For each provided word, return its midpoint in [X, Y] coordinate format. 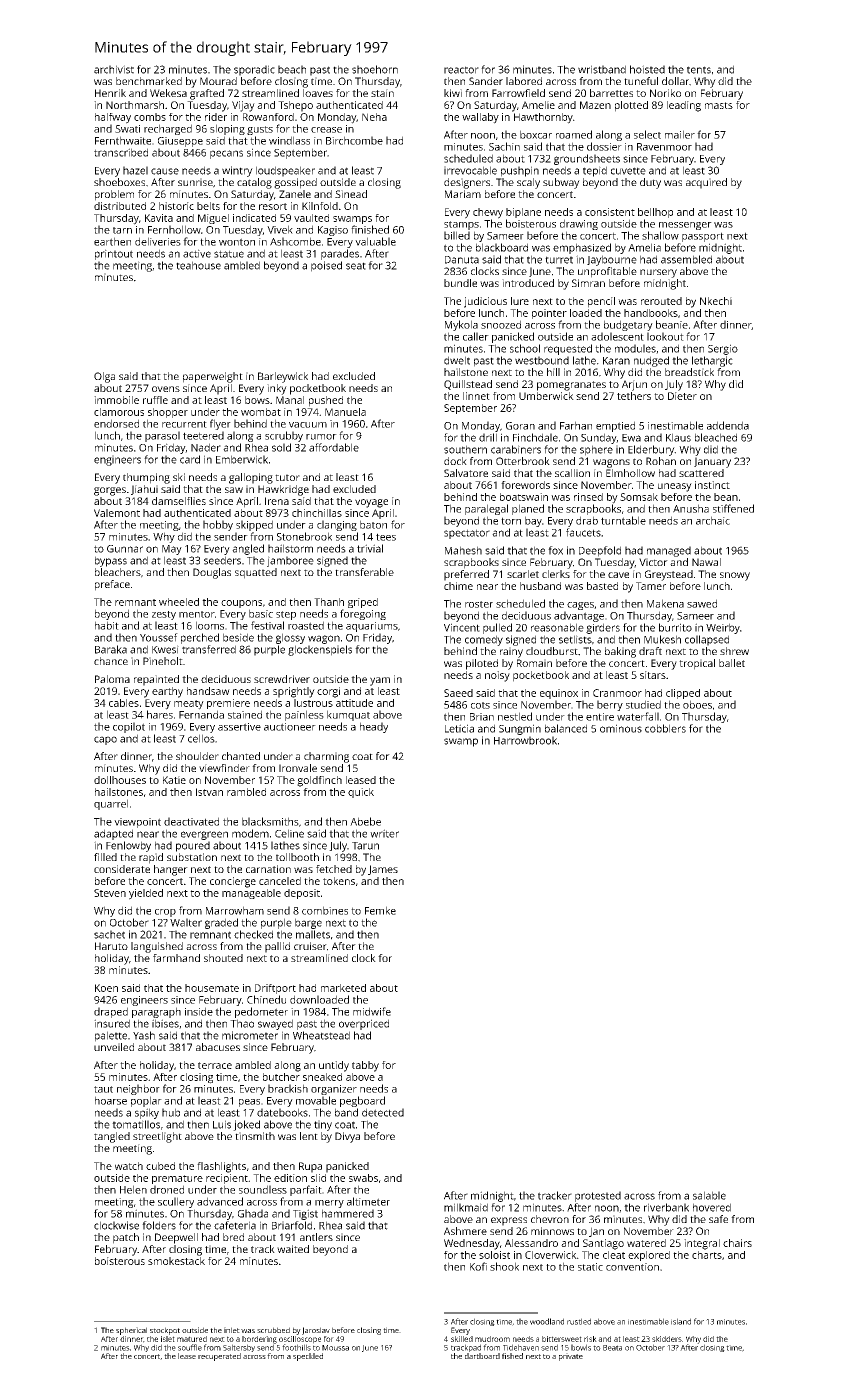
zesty [164, 615]
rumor [321, 437]
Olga [104, 377]
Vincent [462, 627]
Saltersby [239, 1348]
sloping [227, 129]
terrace [215, 1065]
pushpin [520, 171]
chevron [550, 1219]
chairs [737, 1243]
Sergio [723, 349]
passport [703, 237]
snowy [735, 576]
